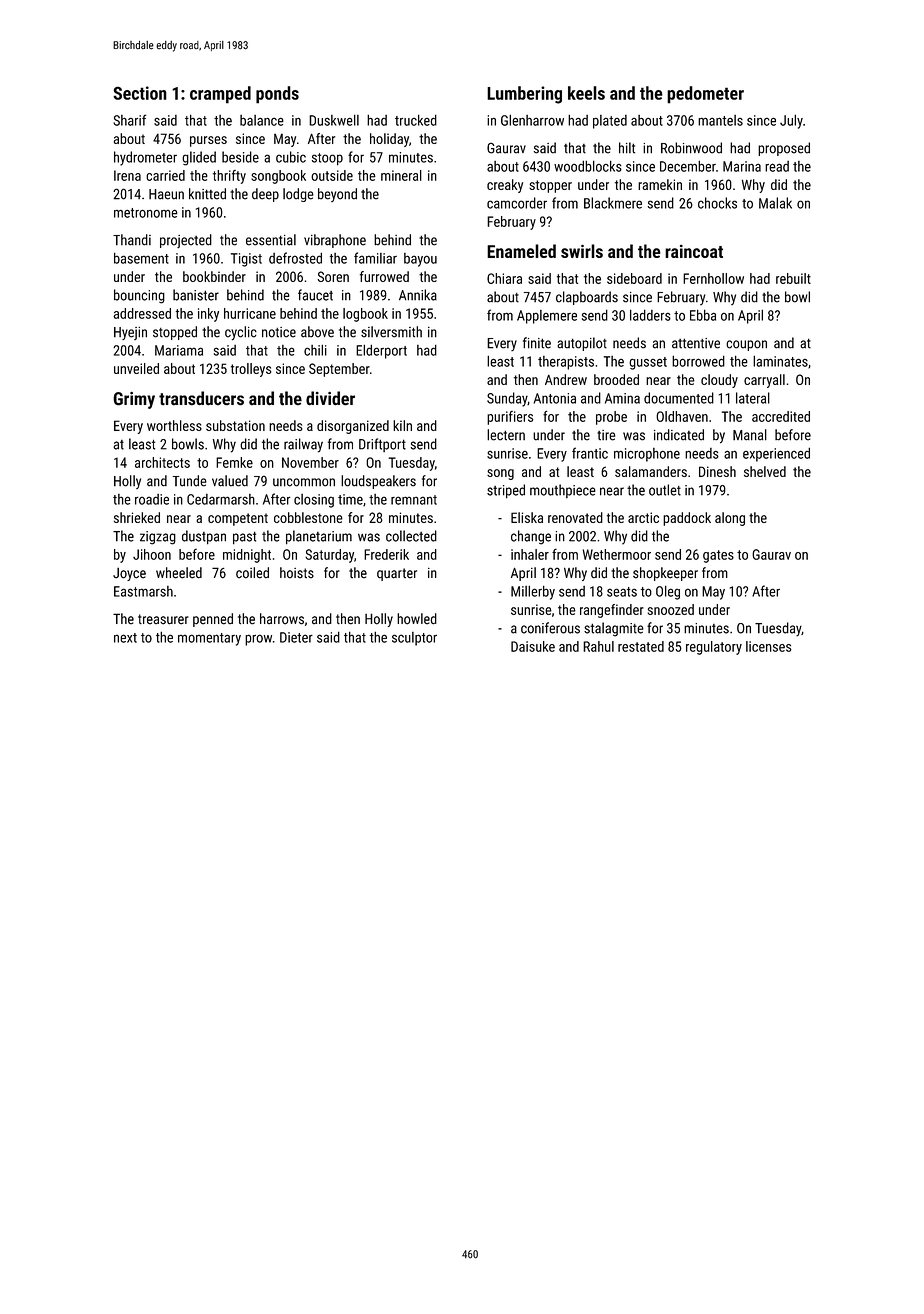 This screenshot has width=924, height=1314. Describe the element at coordinates (613, 203) in the screenshot. I see `Blackmere` at that location.
